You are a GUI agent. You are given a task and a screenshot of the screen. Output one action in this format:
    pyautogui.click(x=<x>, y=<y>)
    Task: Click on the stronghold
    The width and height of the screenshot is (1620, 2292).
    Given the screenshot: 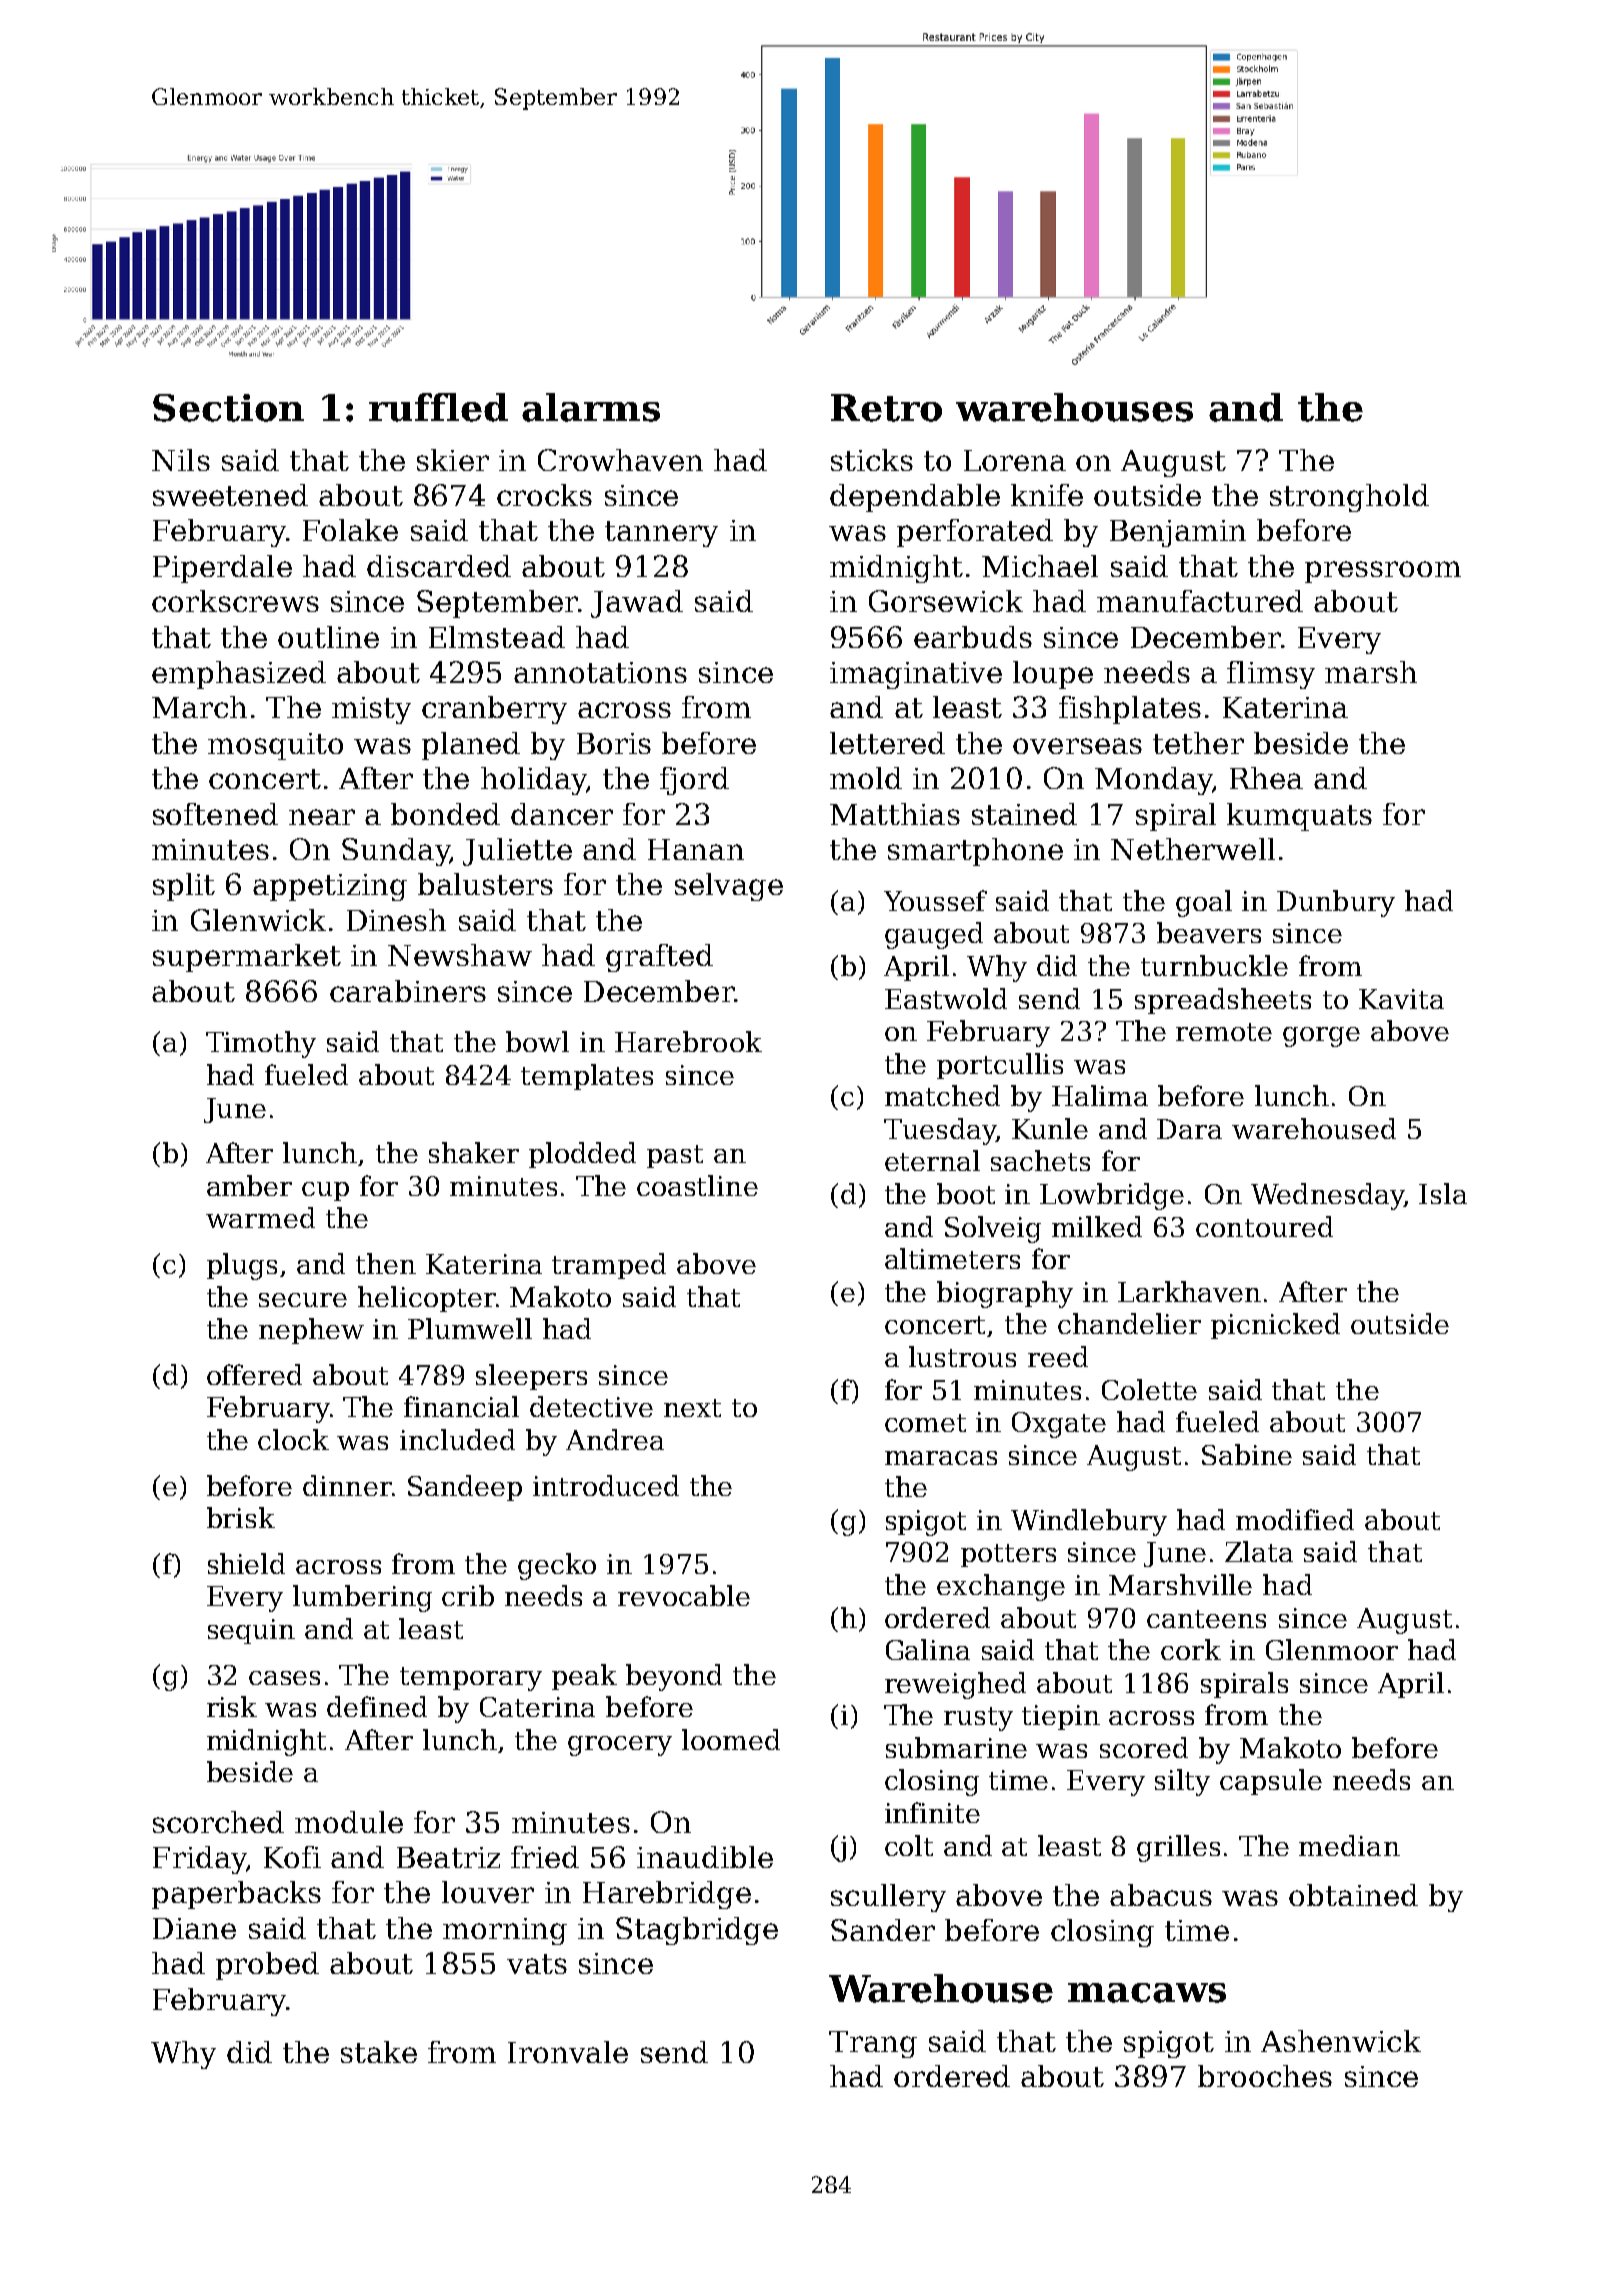 What is the action you would take?
    pyautogui.click(x=1349, y=498)
